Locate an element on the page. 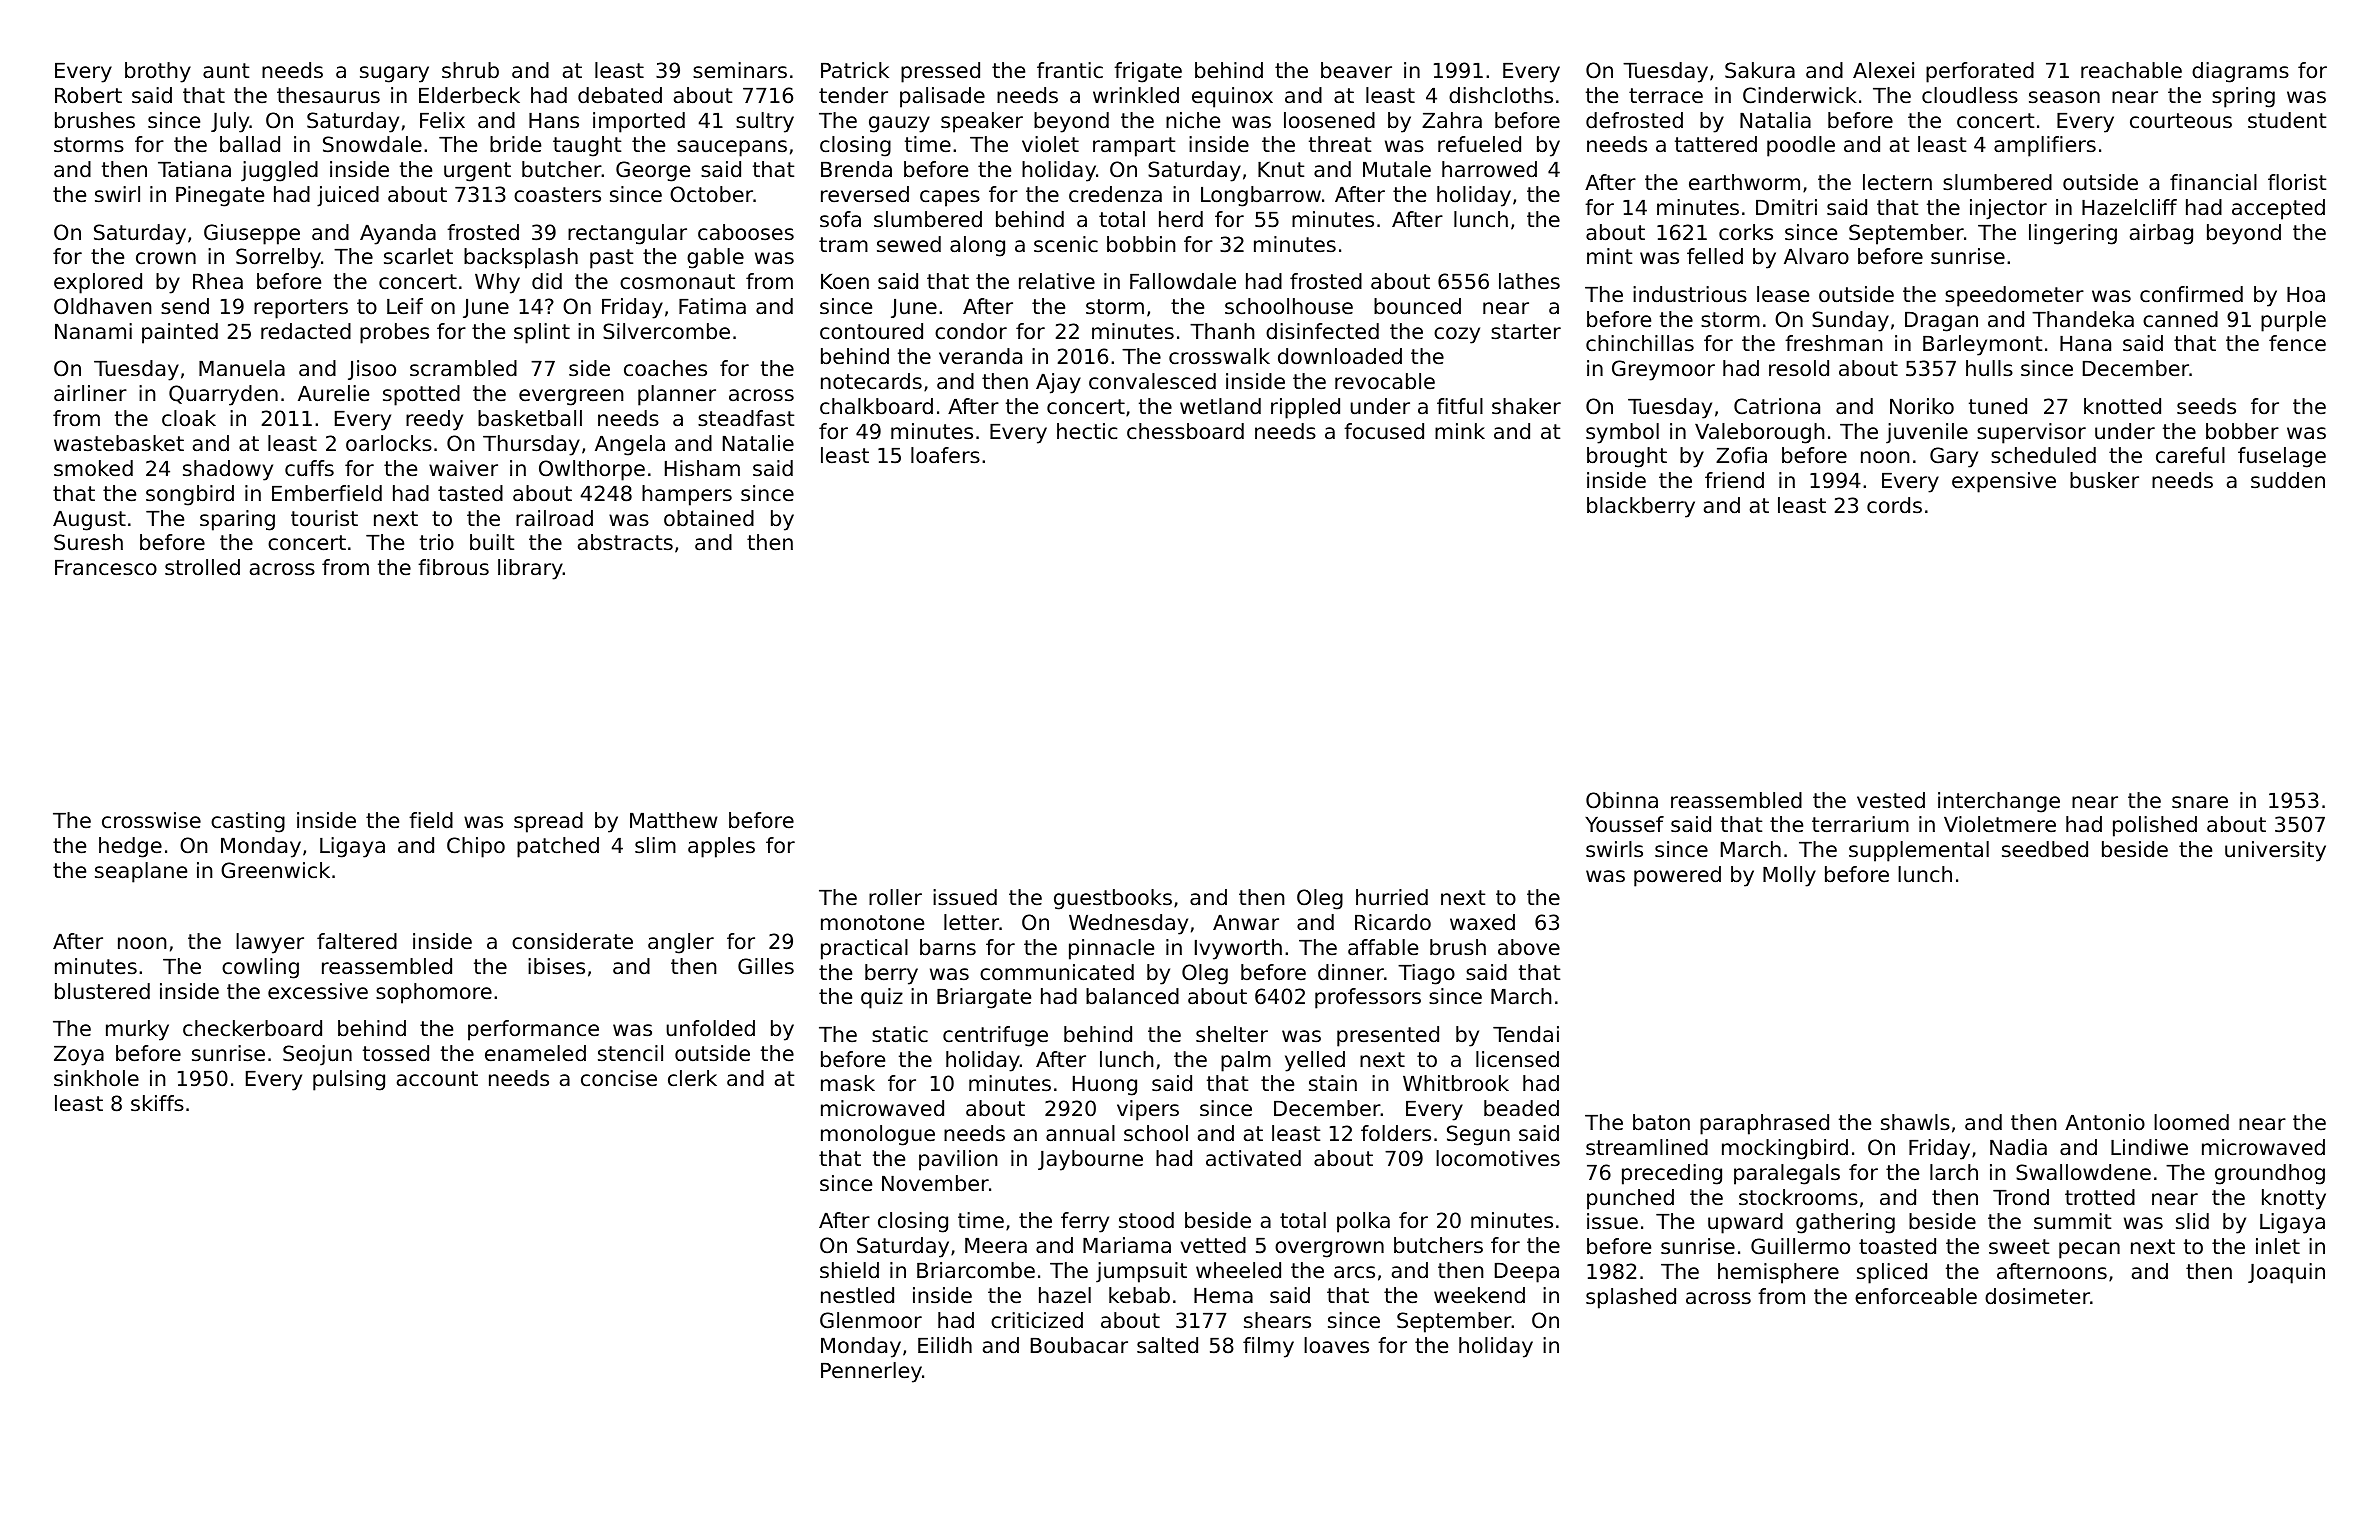  Matthew is located at coordinates (673, 820).
